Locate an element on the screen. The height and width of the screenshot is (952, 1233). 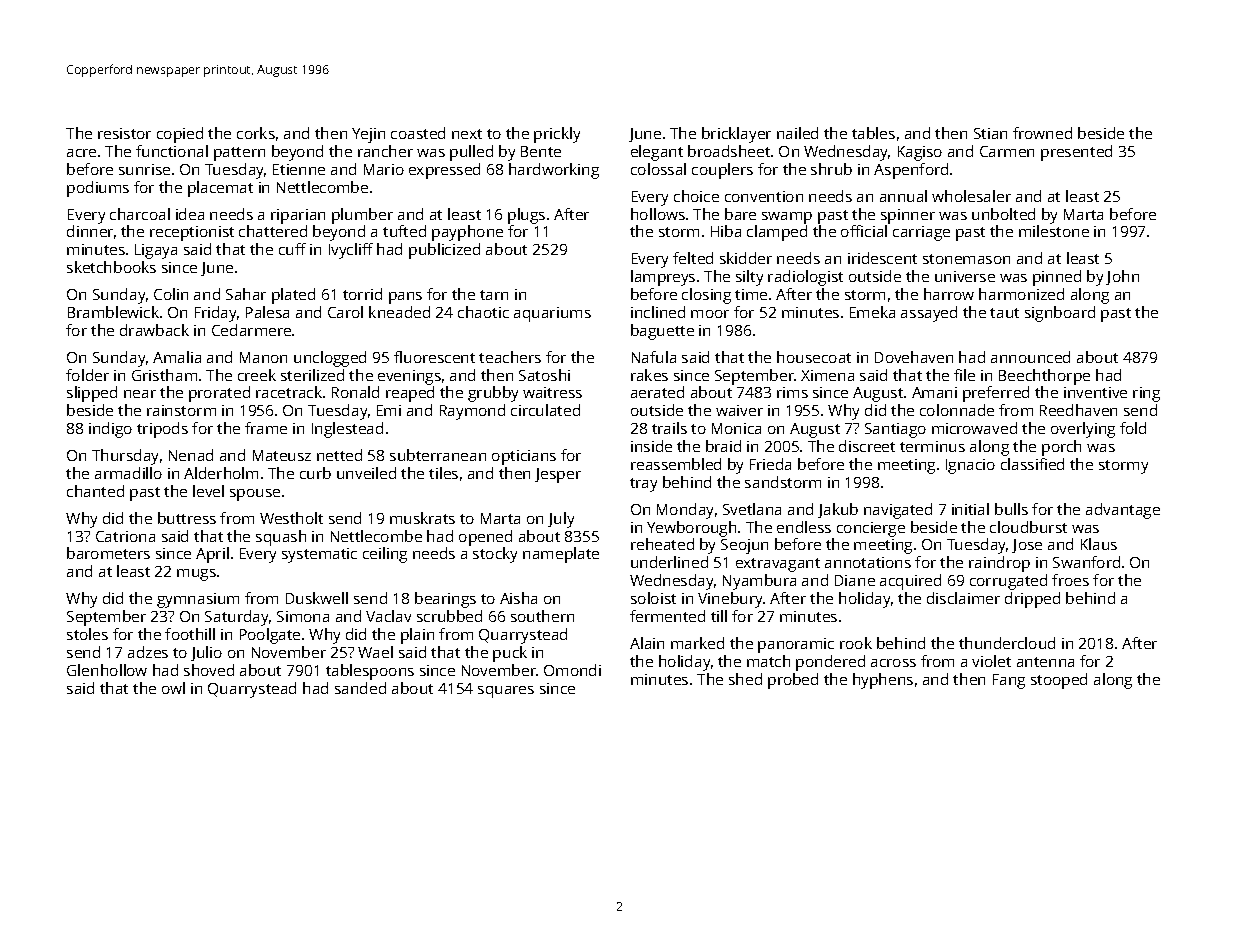
stooped is located at coordinates (1059, 681).
